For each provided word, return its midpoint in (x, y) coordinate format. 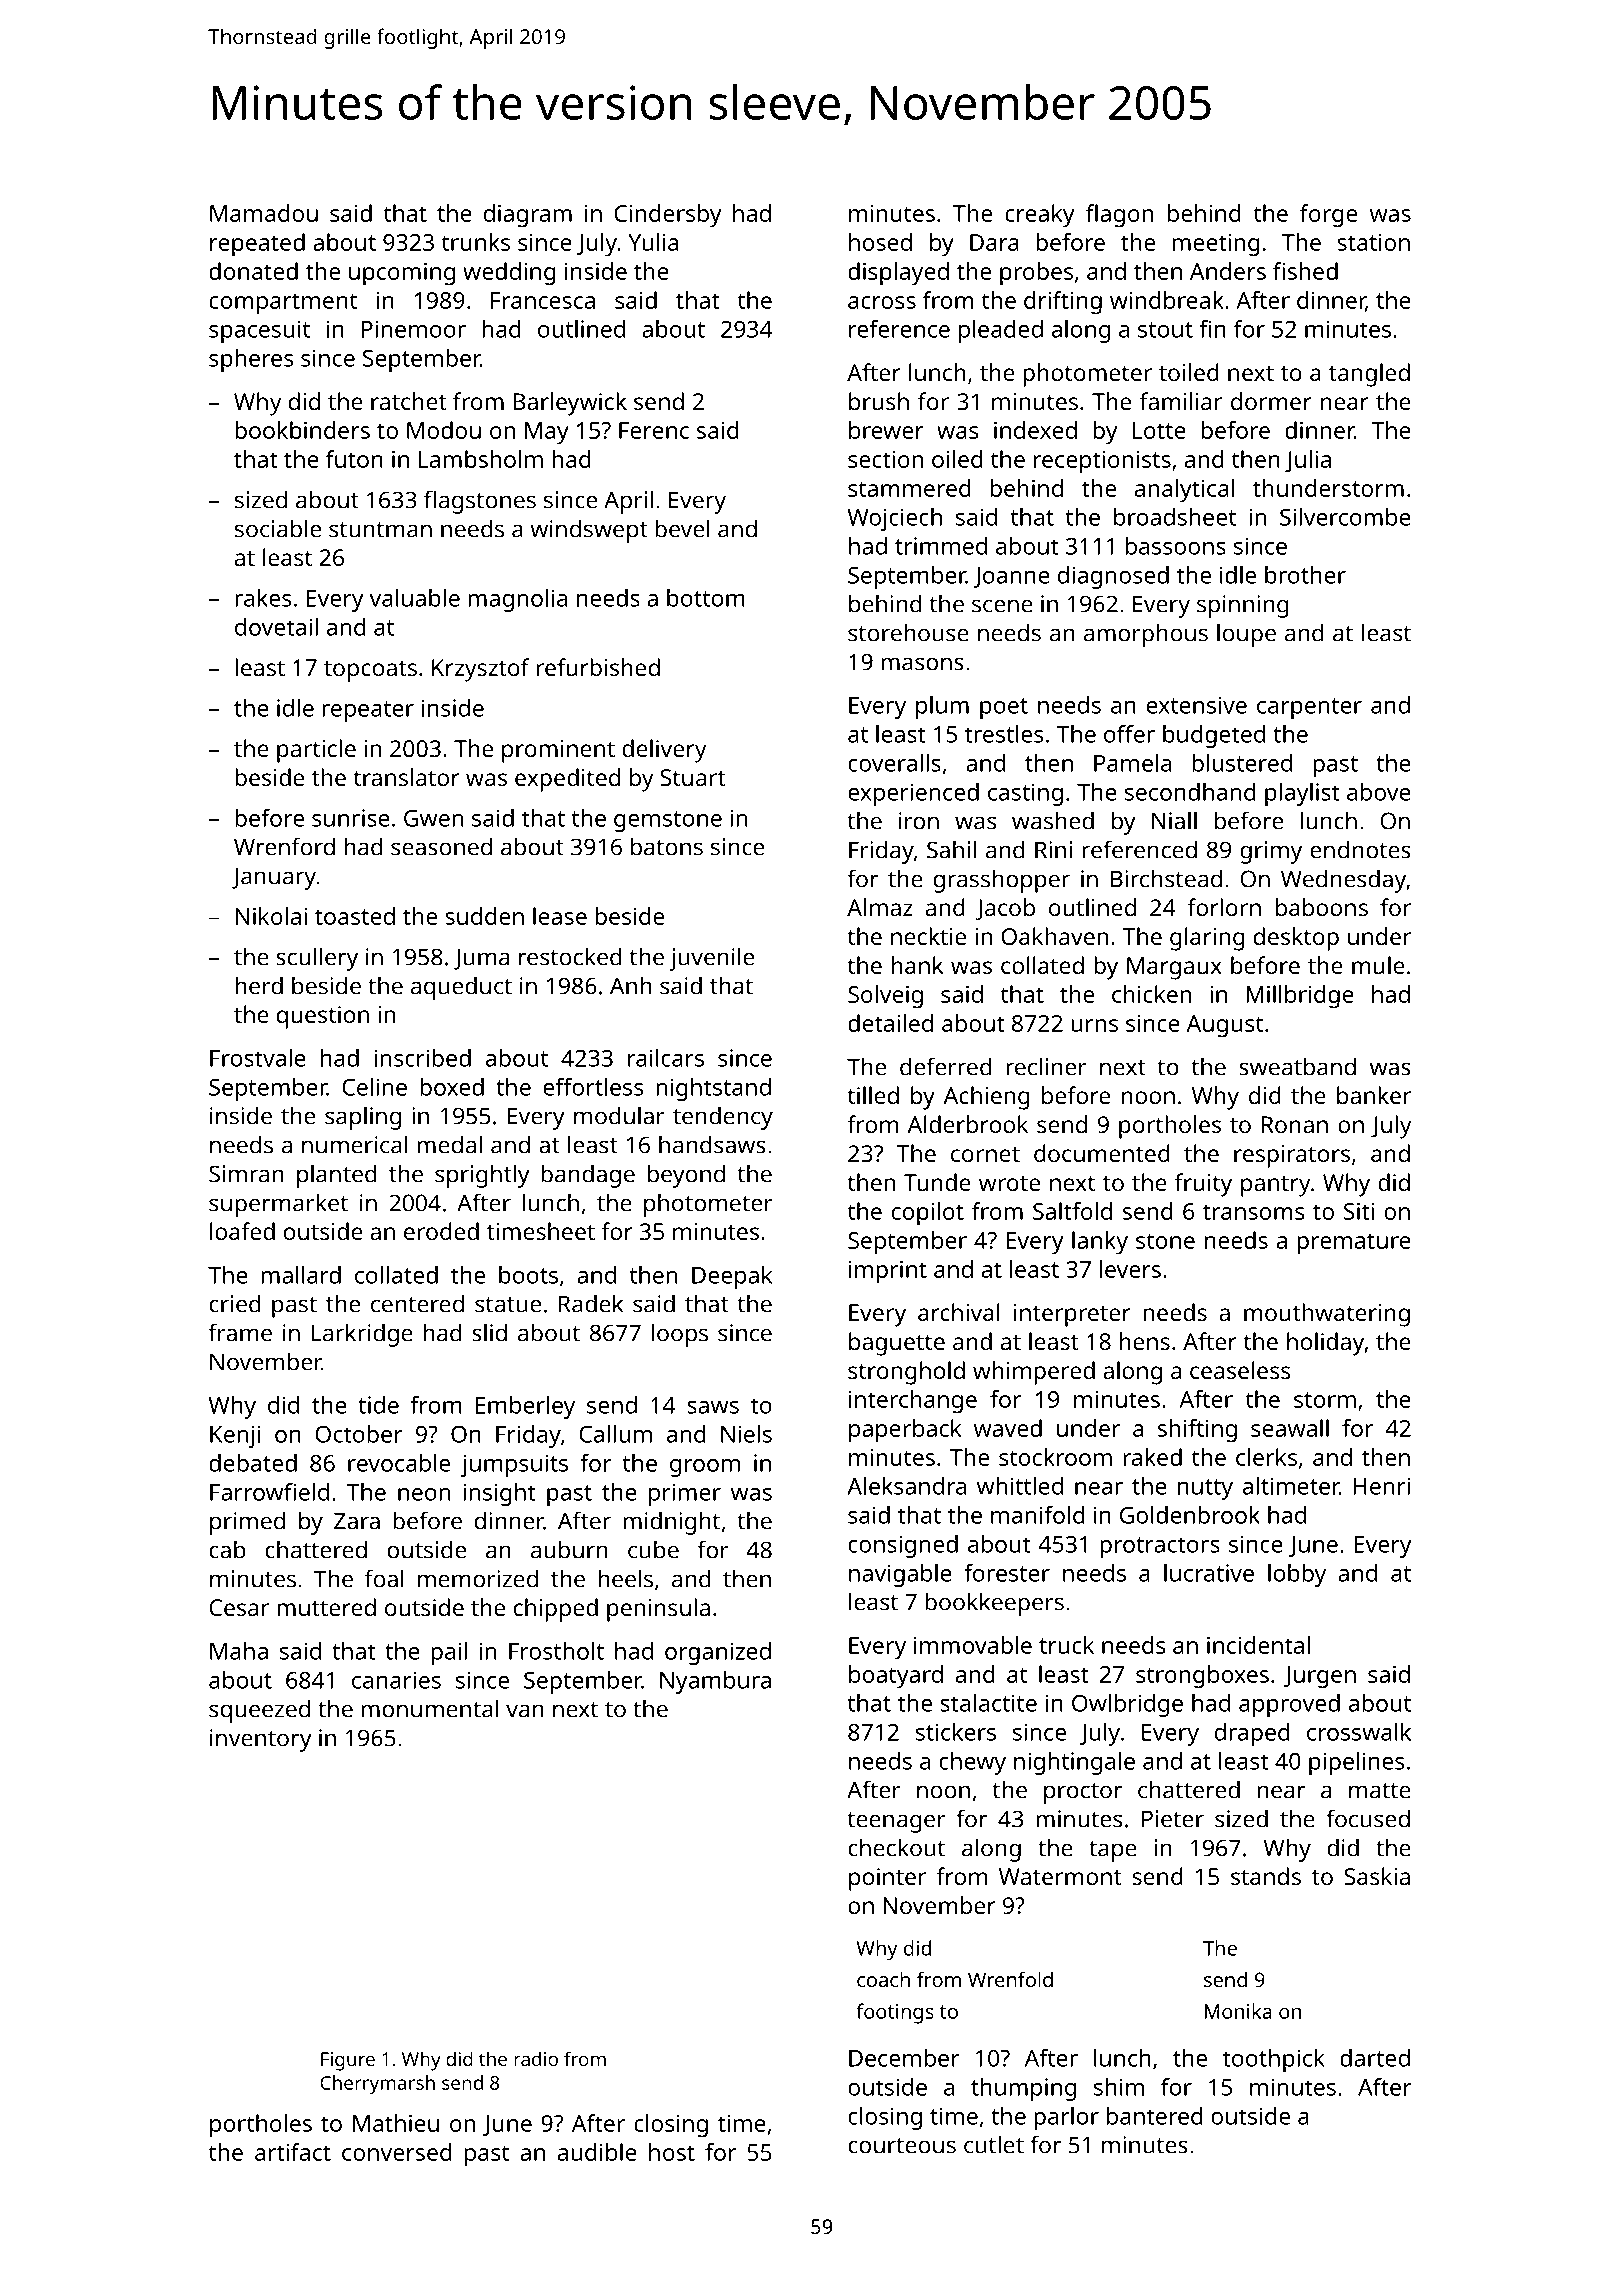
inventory (261, 1740)
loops (680, 1335)
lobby (1297, 1575)
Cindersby (668, 216)
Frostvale (258, 1058)
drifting (1063, 303)
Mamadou (264, 213)
